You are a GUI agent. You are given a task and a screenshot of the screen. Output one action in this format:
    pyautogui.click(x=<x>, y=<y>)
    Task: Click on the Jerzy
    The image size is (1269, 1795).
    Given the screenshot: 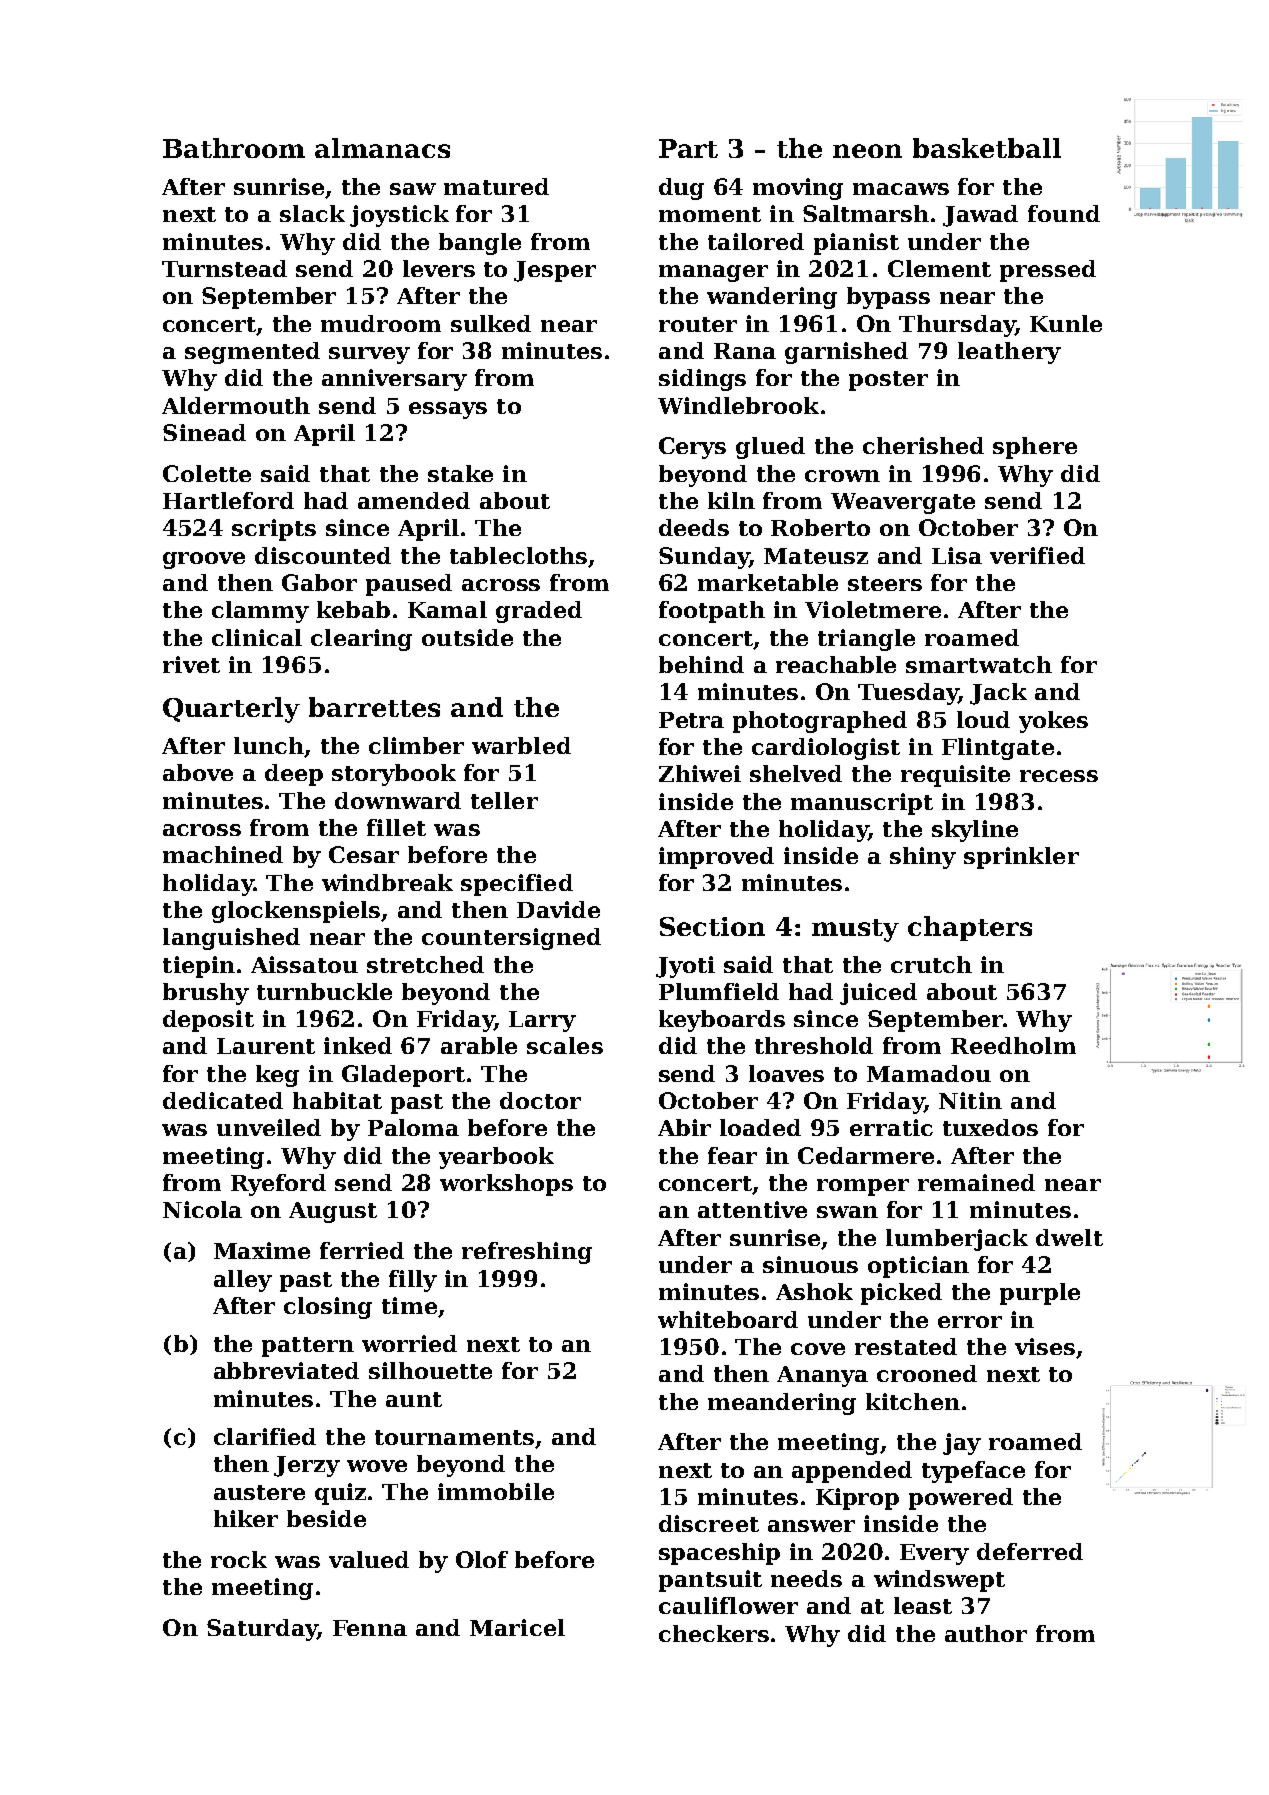 What is the action you would take?
    pyautogui.click(x=307, y=1466)
